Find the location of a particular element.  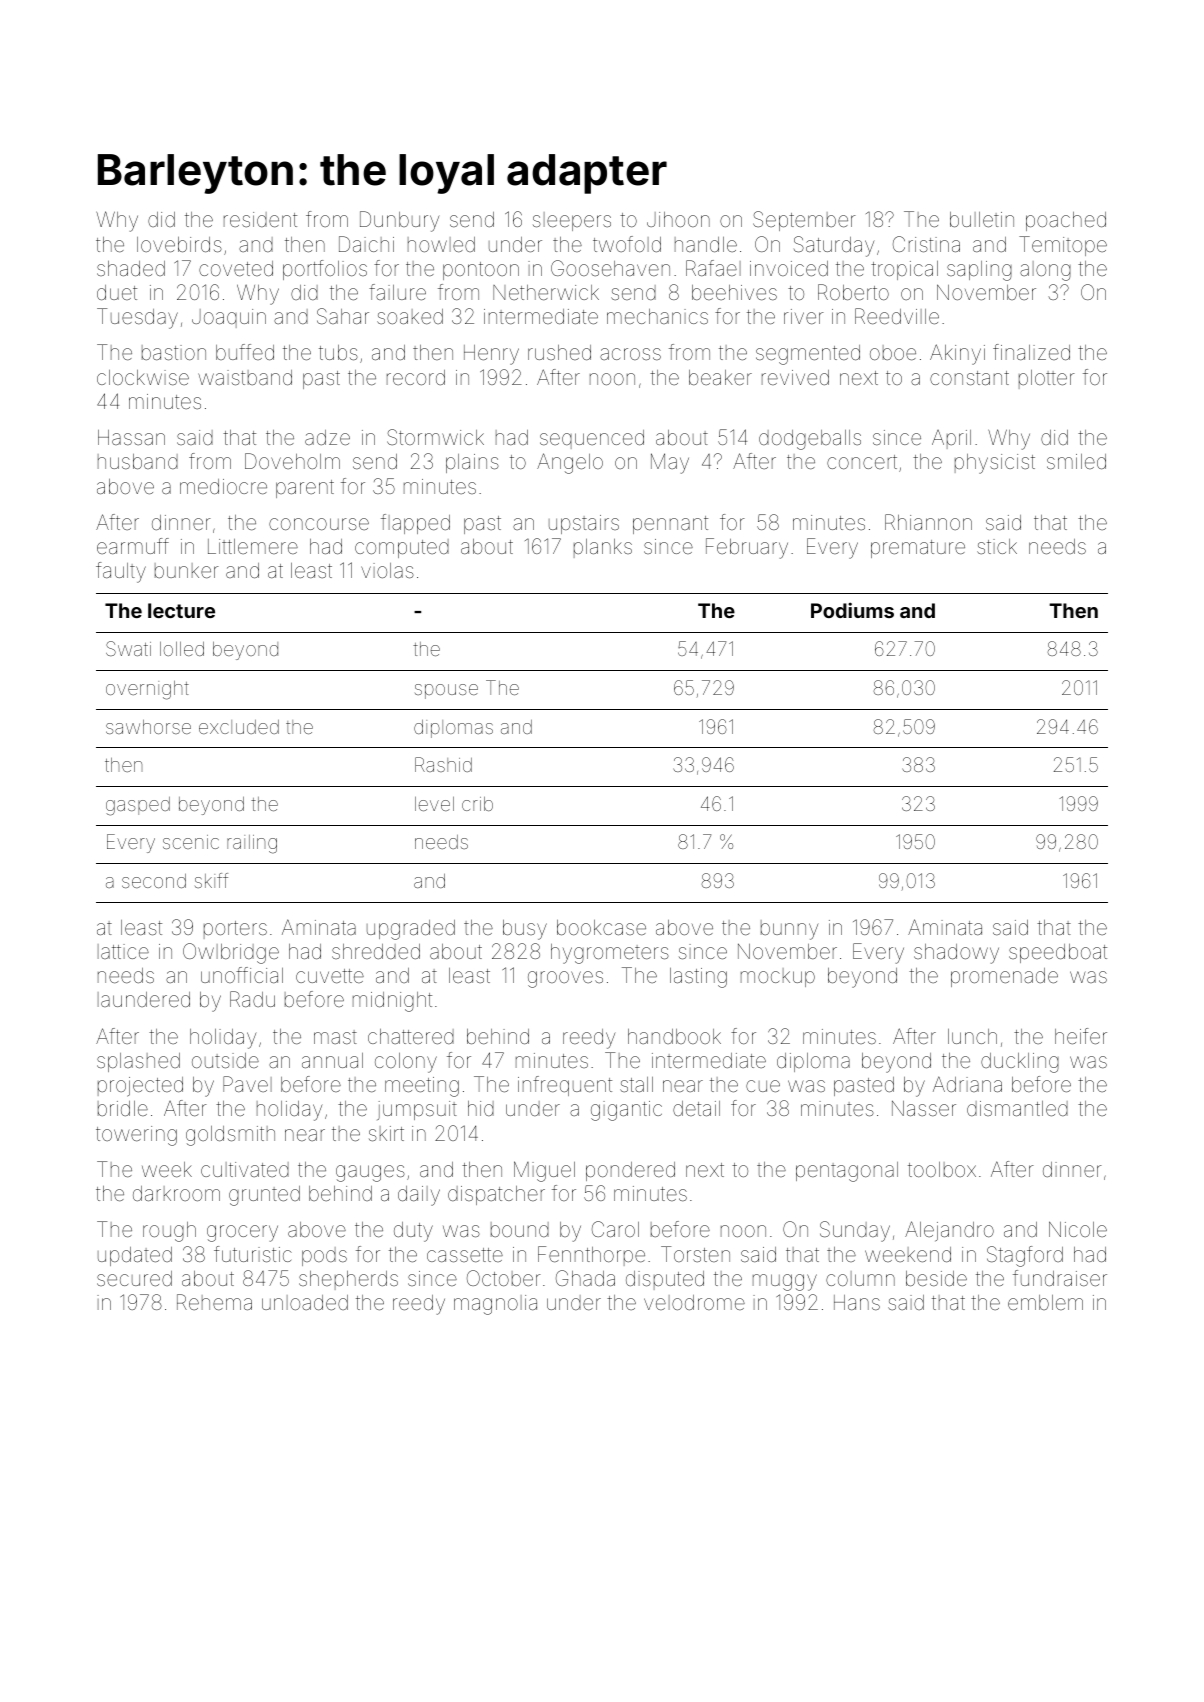

Rehema is located at coordinates (214, 1302).
